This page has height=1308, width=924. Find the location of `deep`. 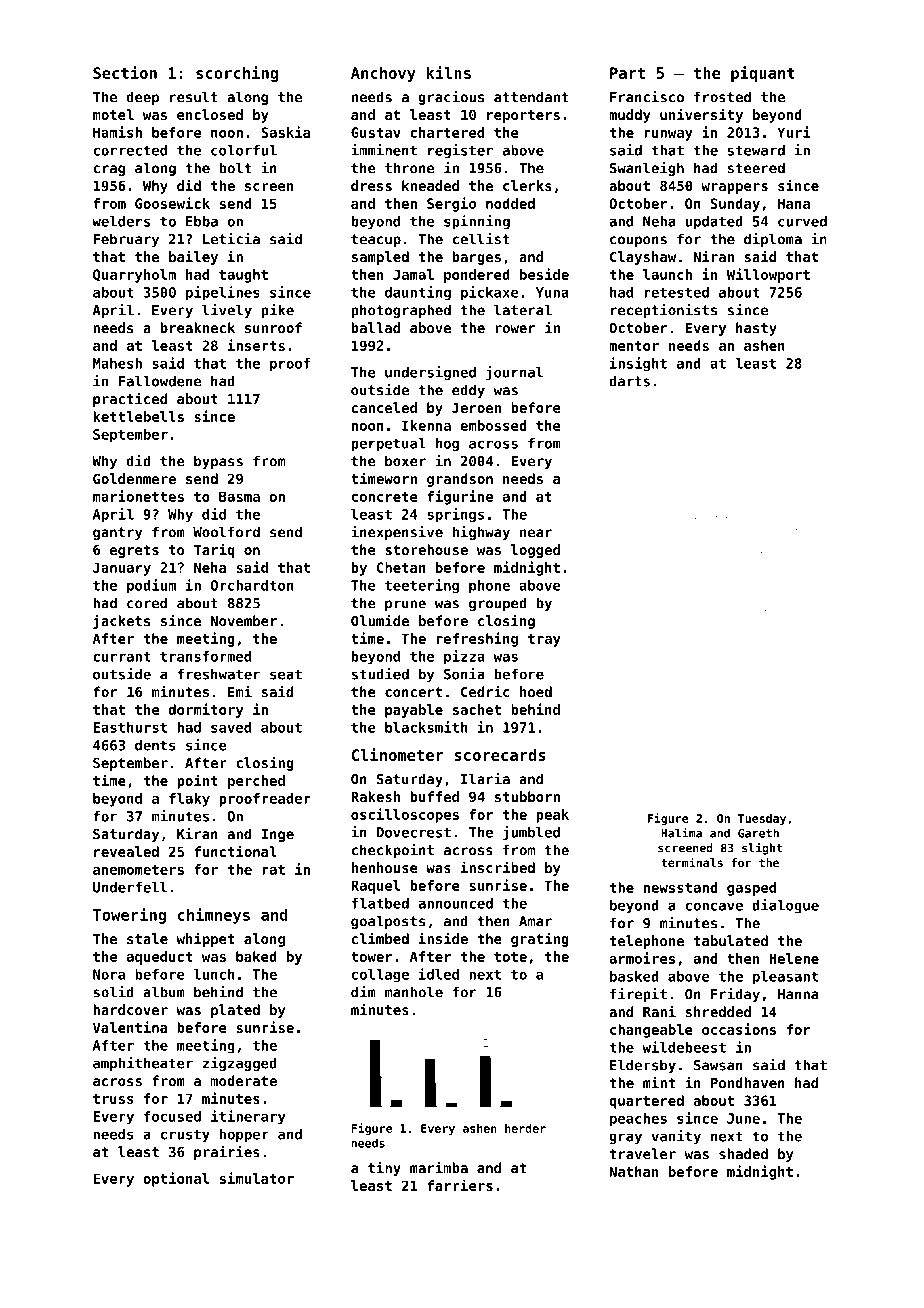

deep is located at coordinates (142, 98).
